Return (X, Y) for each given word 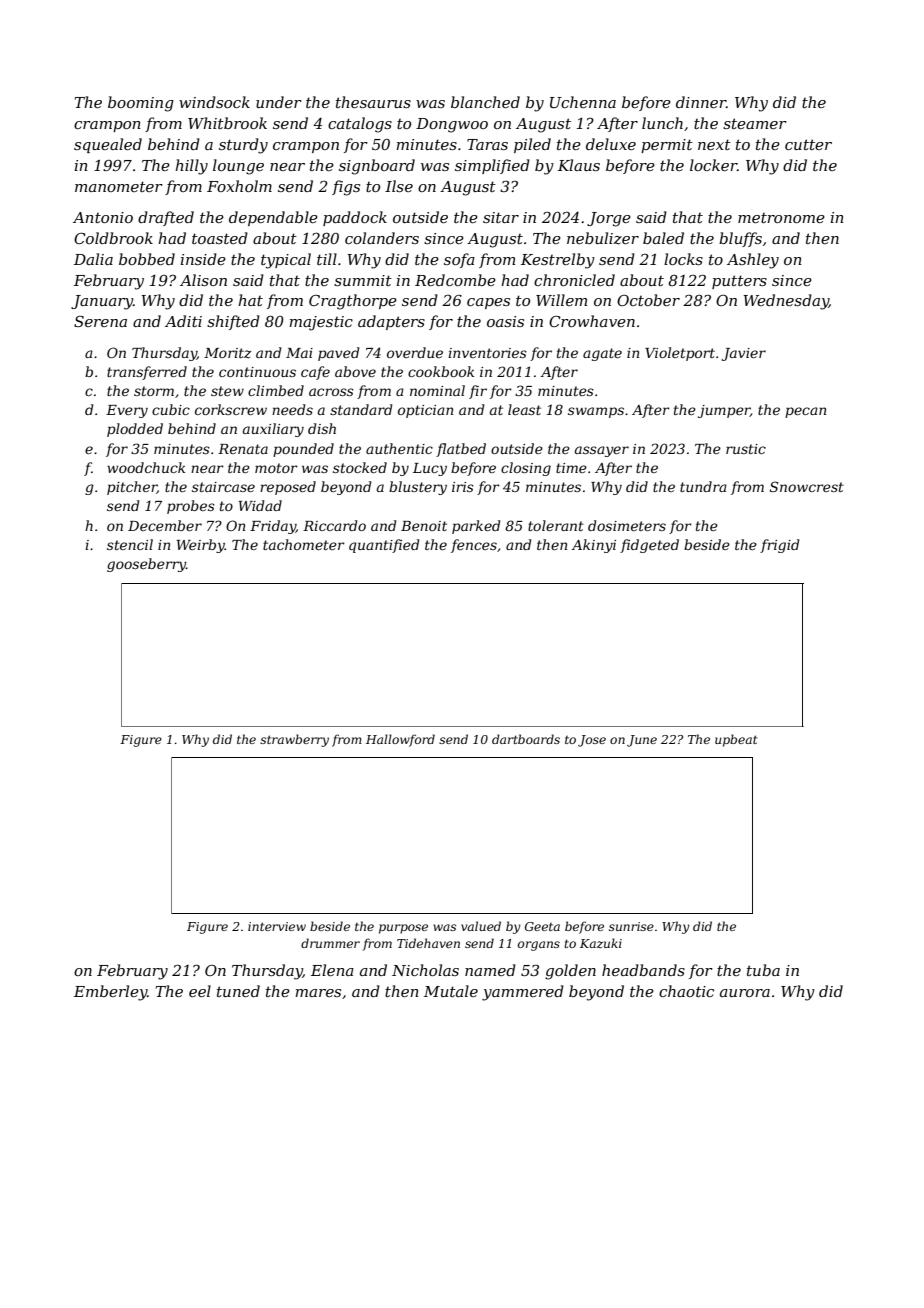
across (331, 392)
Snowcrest (807, 486)
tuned (238, 991)
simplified (492, 166)
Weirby (201, 546)
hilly (191, 167)
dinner (701, 102)
